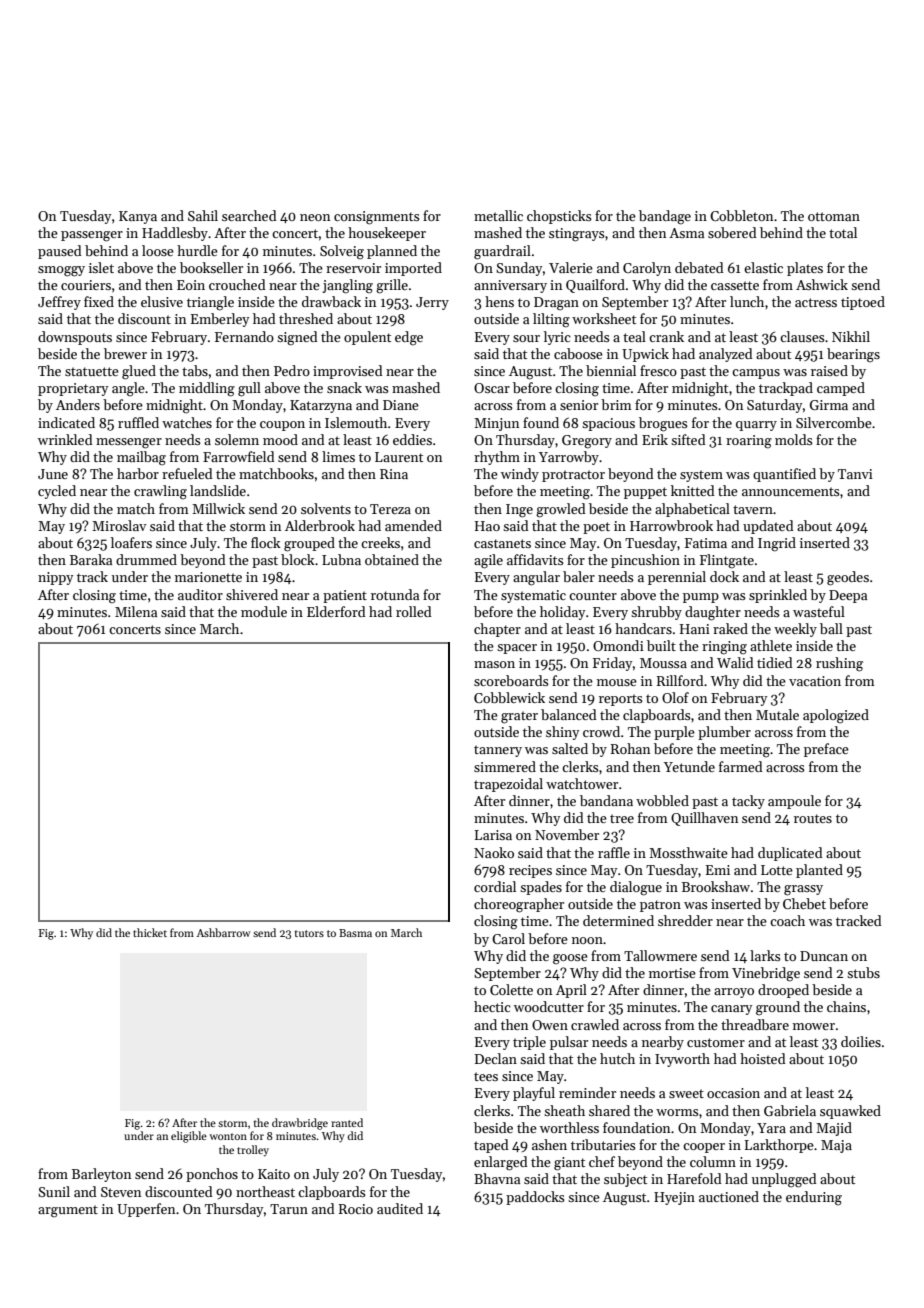 This page has height=1308, width=924. I want to click on goose, so click(570, 959).
